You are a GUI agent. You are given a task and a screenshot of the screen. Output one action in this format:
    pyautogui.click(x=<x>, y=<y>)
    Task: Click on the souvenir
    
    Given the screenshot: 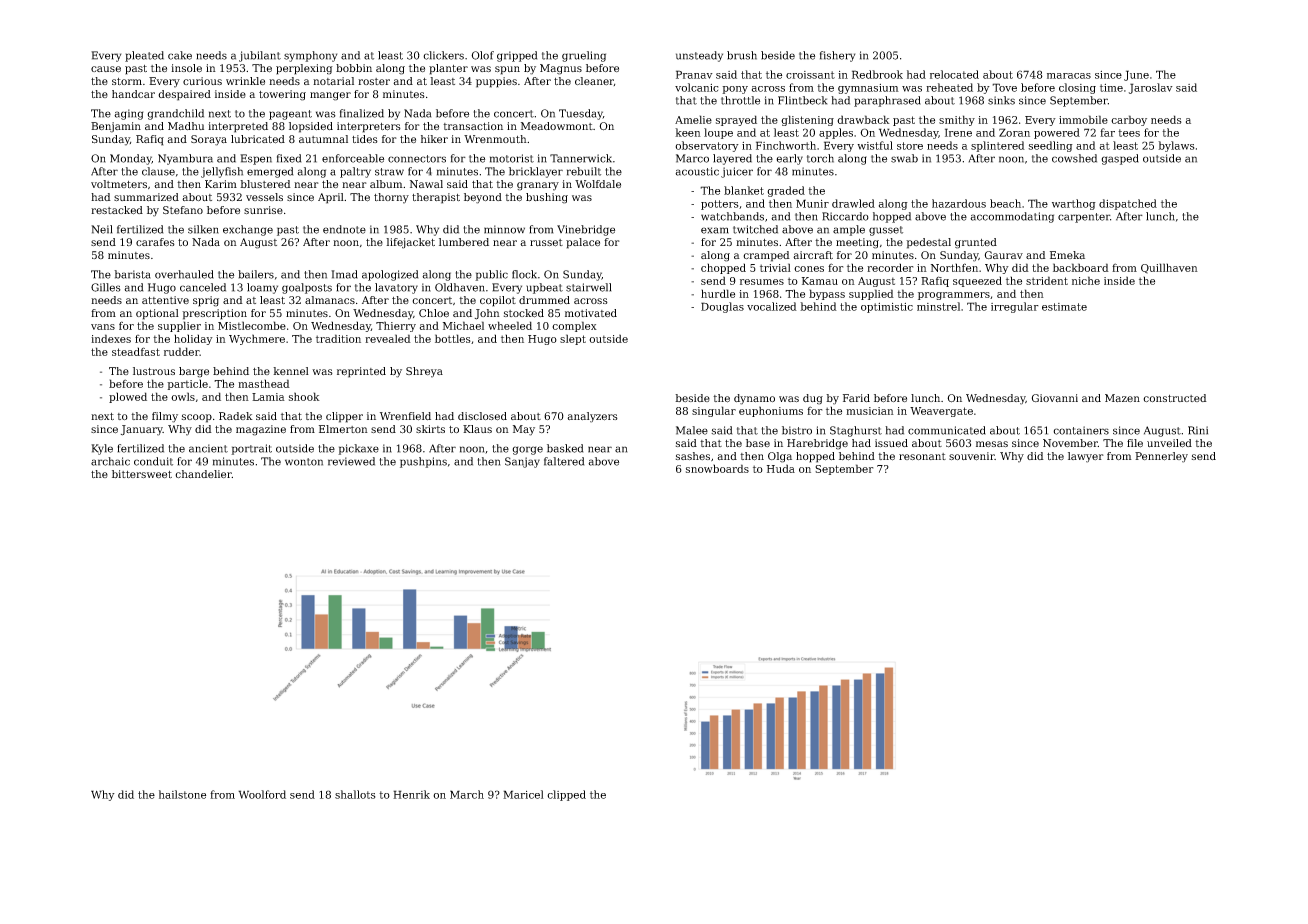 What is the action you would take?
    pyautogui.click(x=972, y=456)
